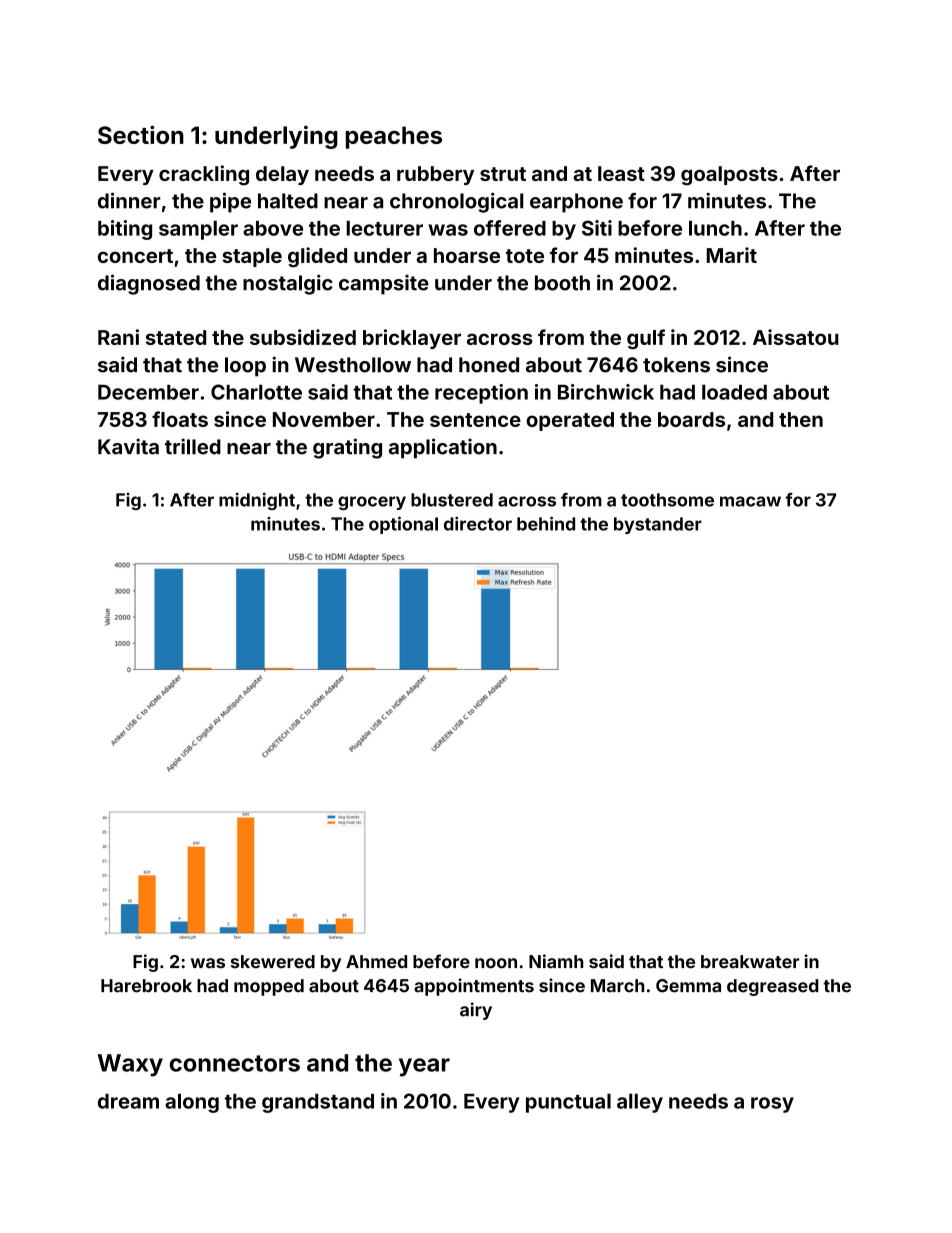 The width and height of the screenshot is (952, 1233). What do you see at coordinates (750, 501) in the screenshot?
I see `macaw` at bounding box center [750, 501].
